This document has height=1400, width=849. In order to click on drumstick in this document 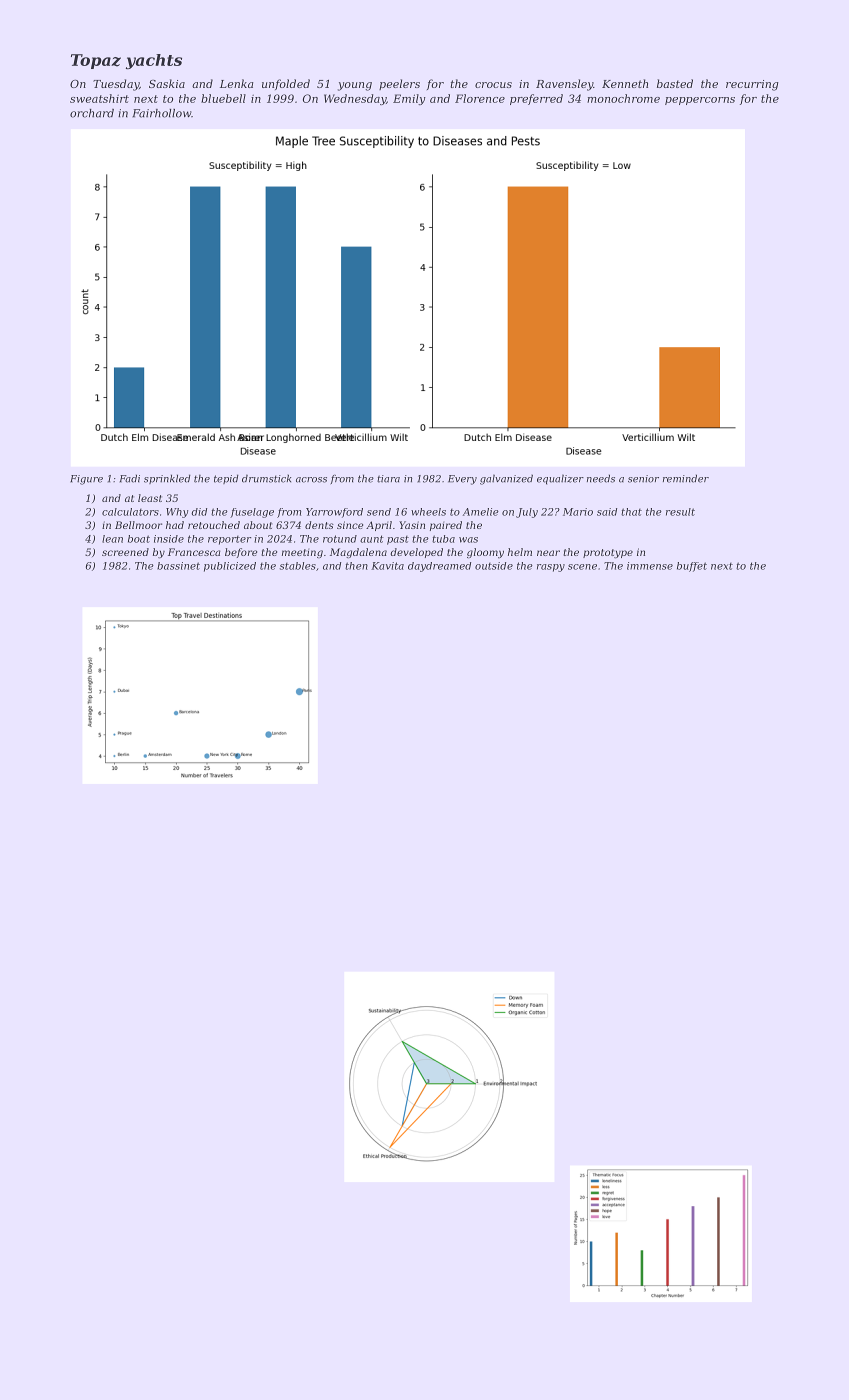, I will do `click(266, 478)`.
